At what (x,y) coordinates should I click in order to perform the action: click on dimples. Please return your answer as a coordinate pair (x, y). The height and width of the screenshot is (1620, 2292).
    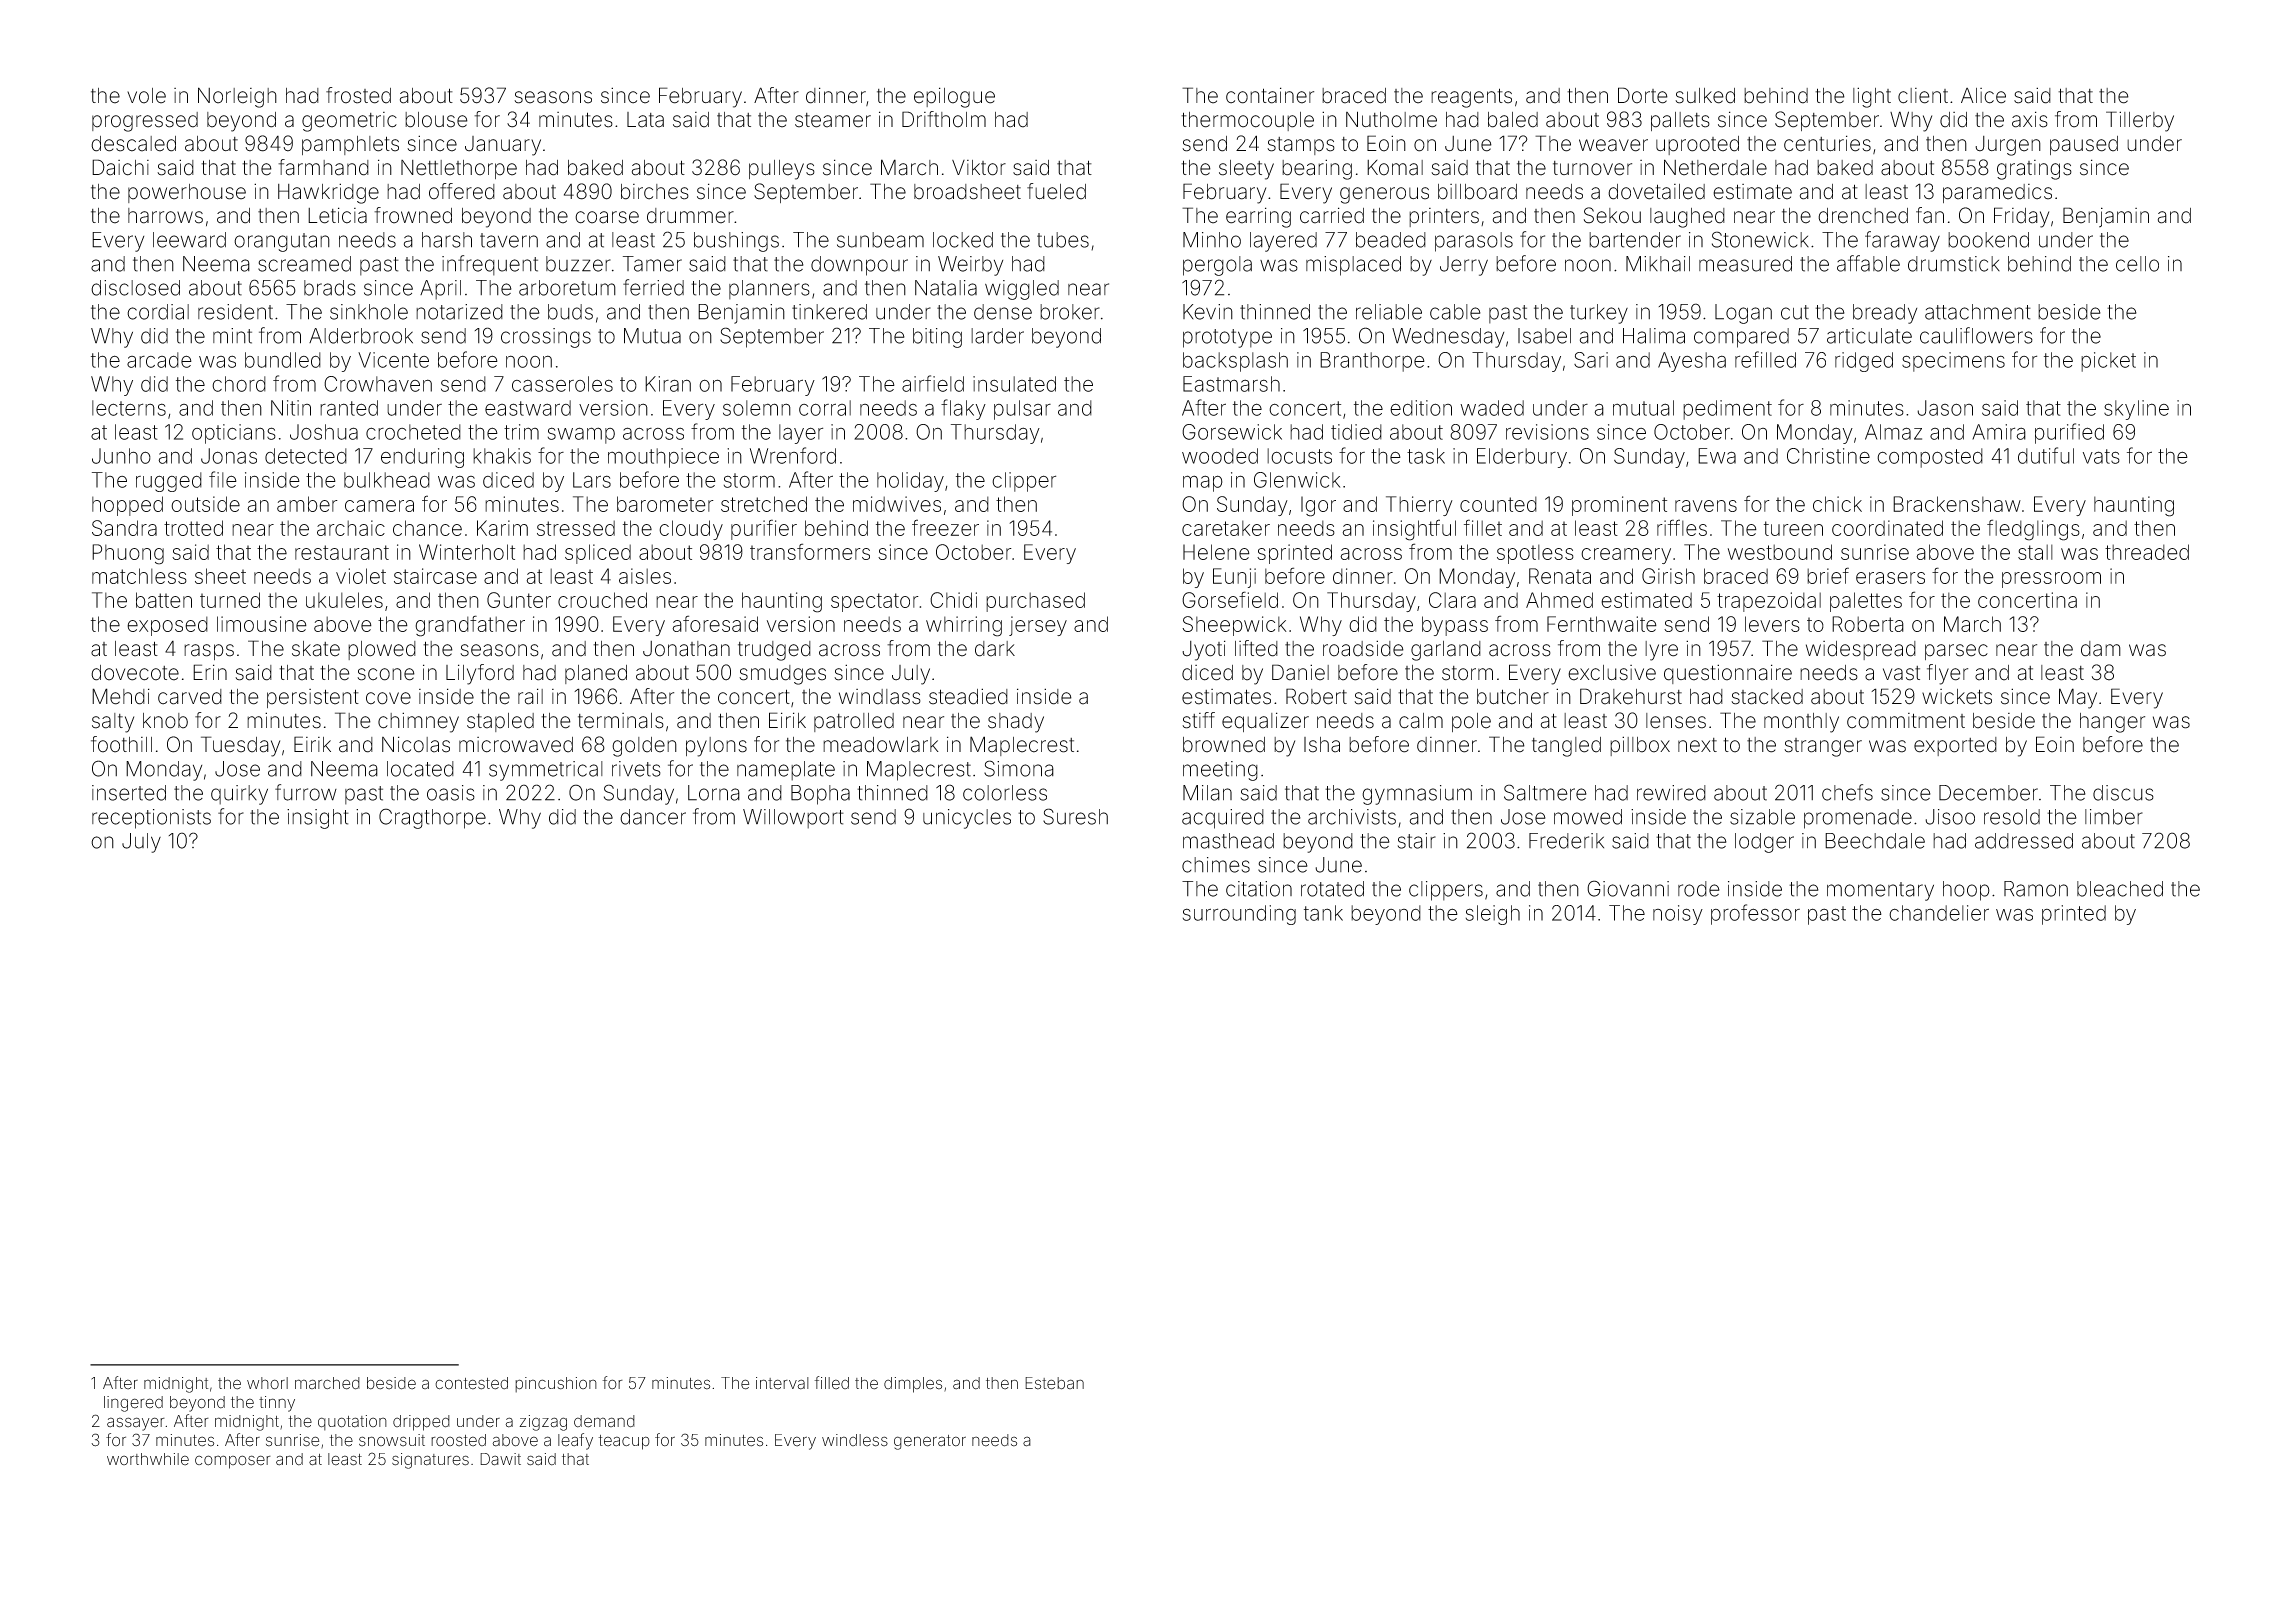
    Looking at the image, I should click on (913, 1385).
